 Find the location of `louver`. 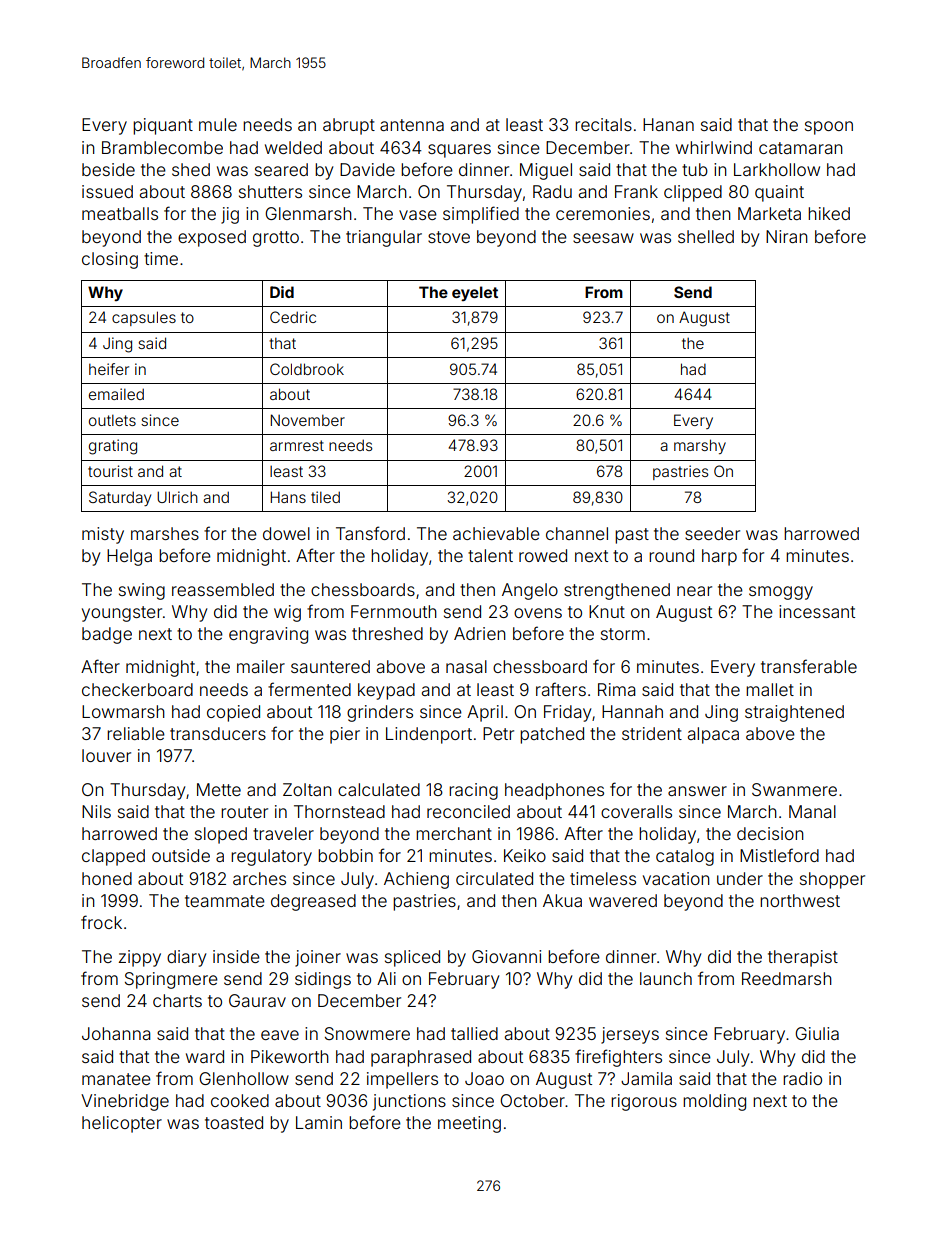

louver is located at coordinates (106, 755).
